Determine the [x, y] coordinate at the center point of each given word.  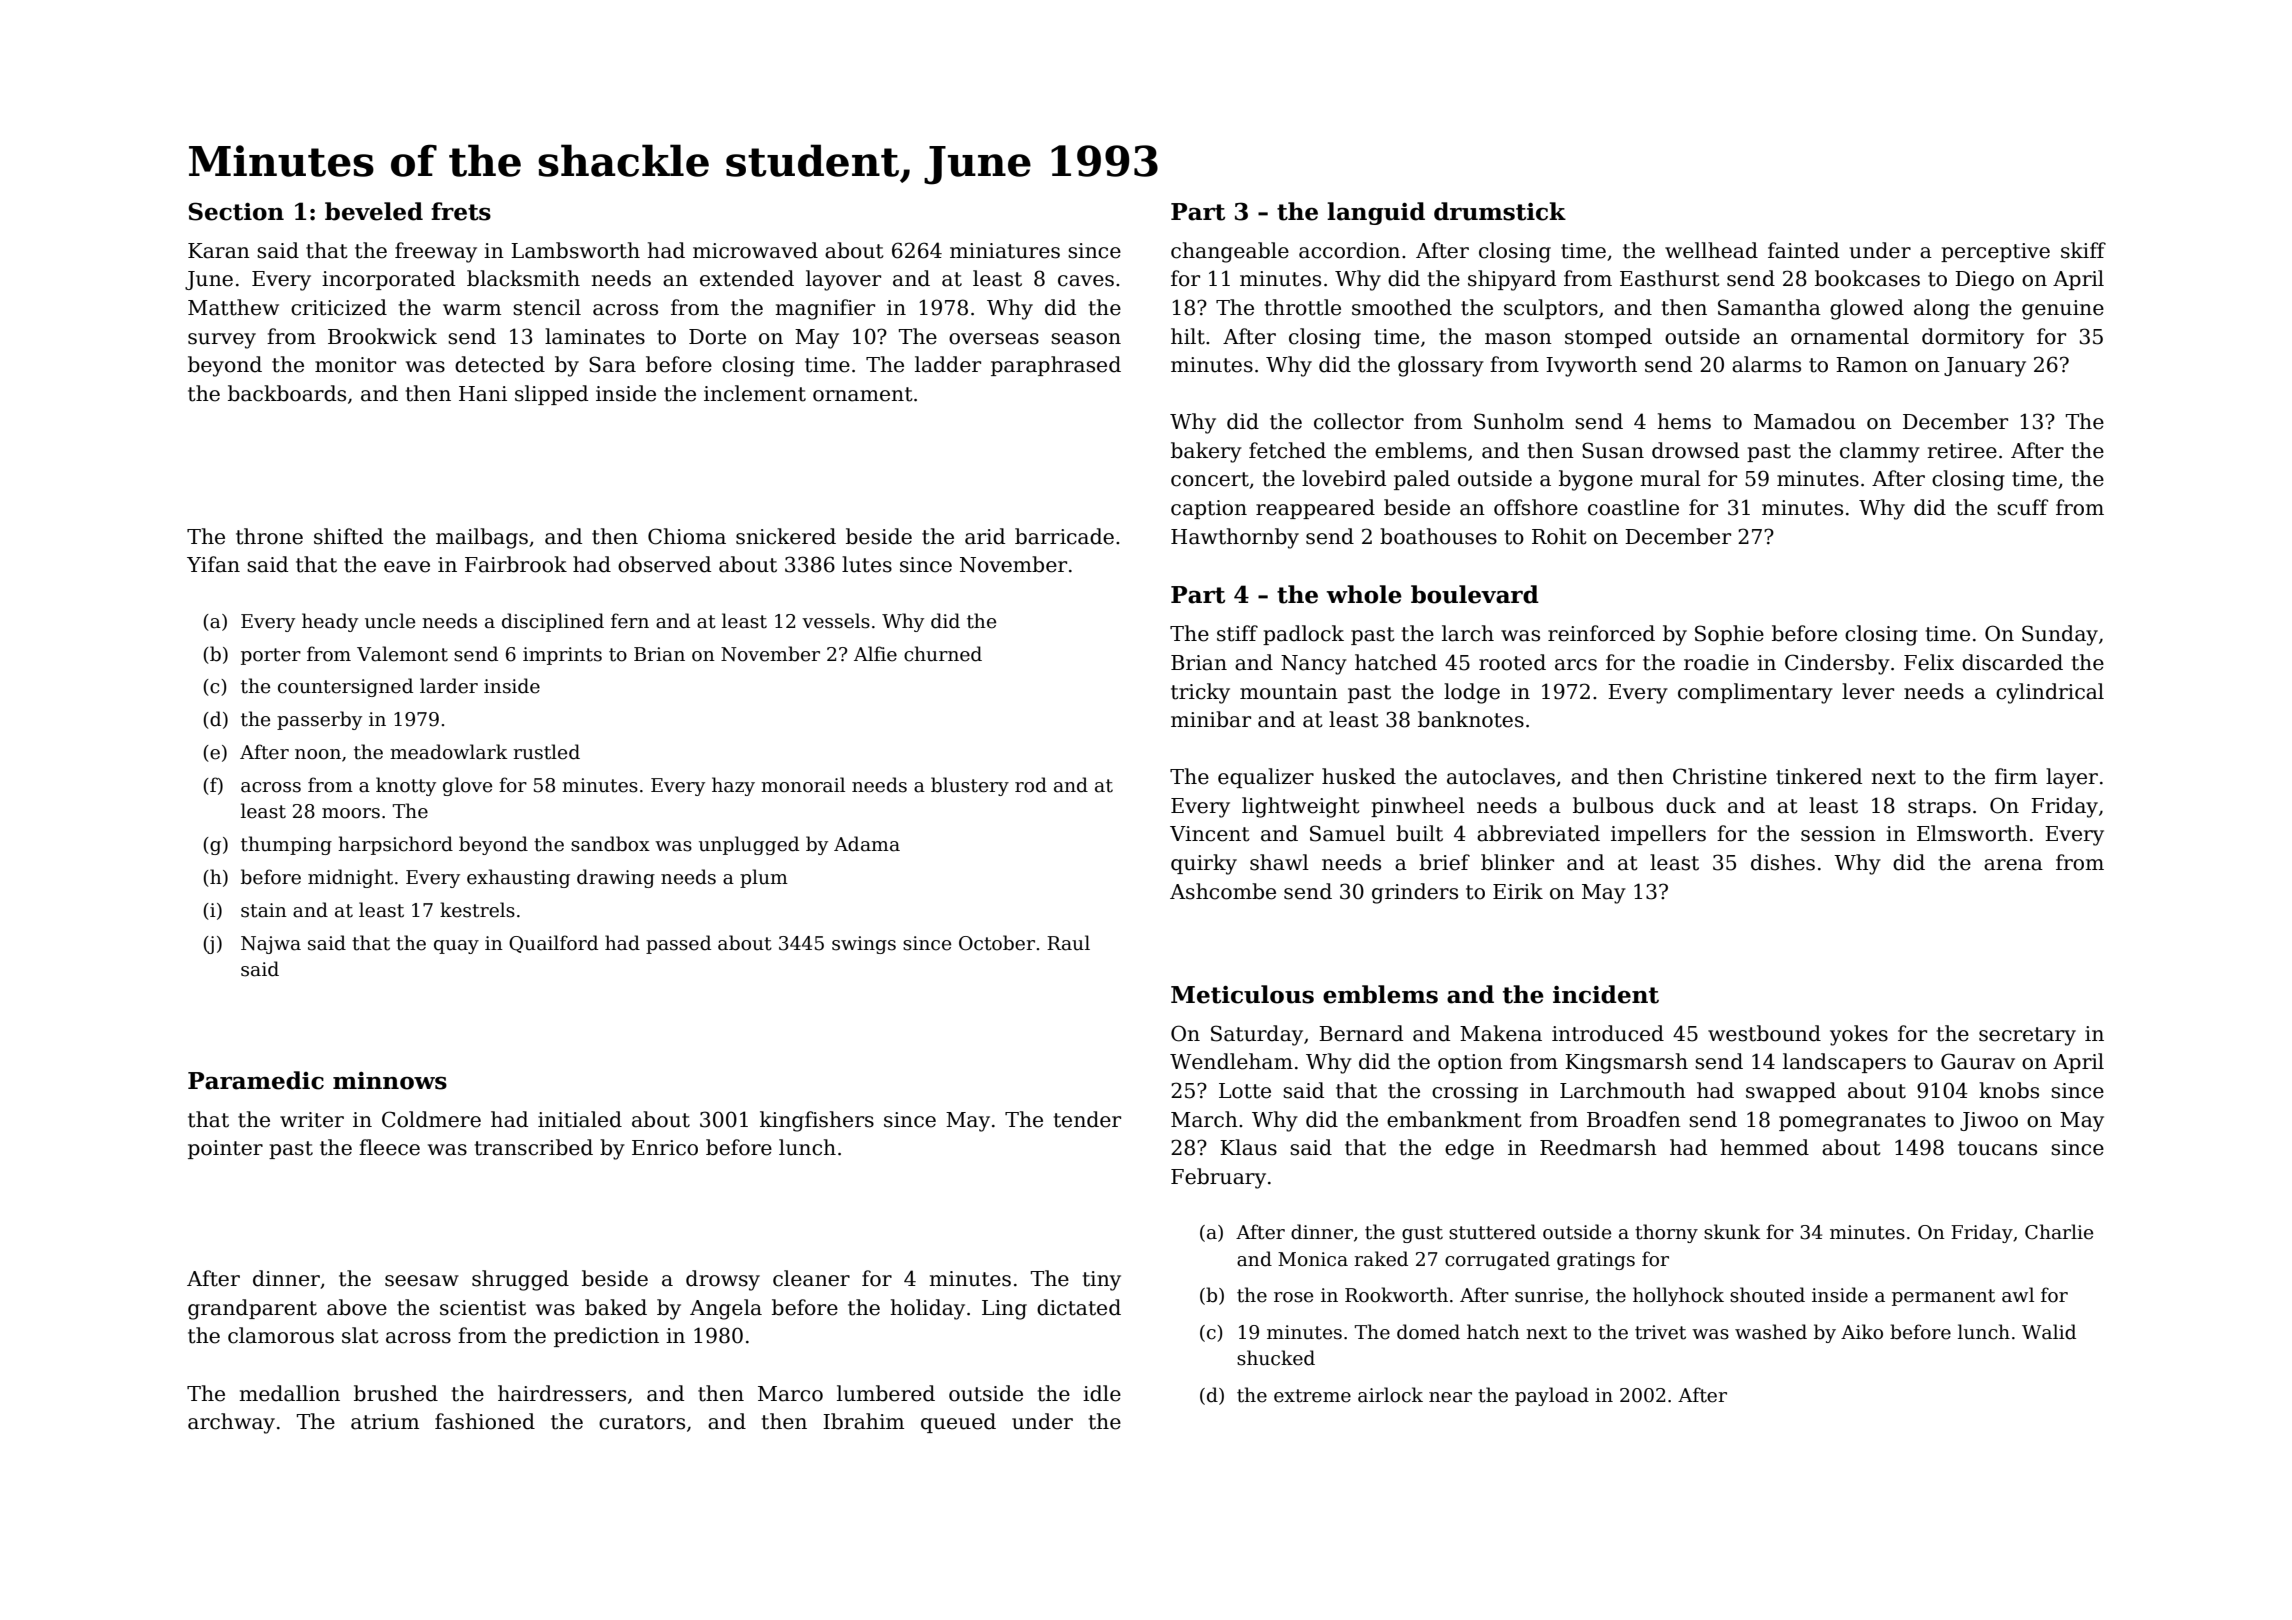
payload [1552, 1396]
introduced [1608, 1033]
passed [678, 944]
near [1450, 1397]
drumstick [1500, 211]
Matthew [233, 307]
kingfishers [817, 1121]
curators [642, 1422]
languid [1376, 213]
